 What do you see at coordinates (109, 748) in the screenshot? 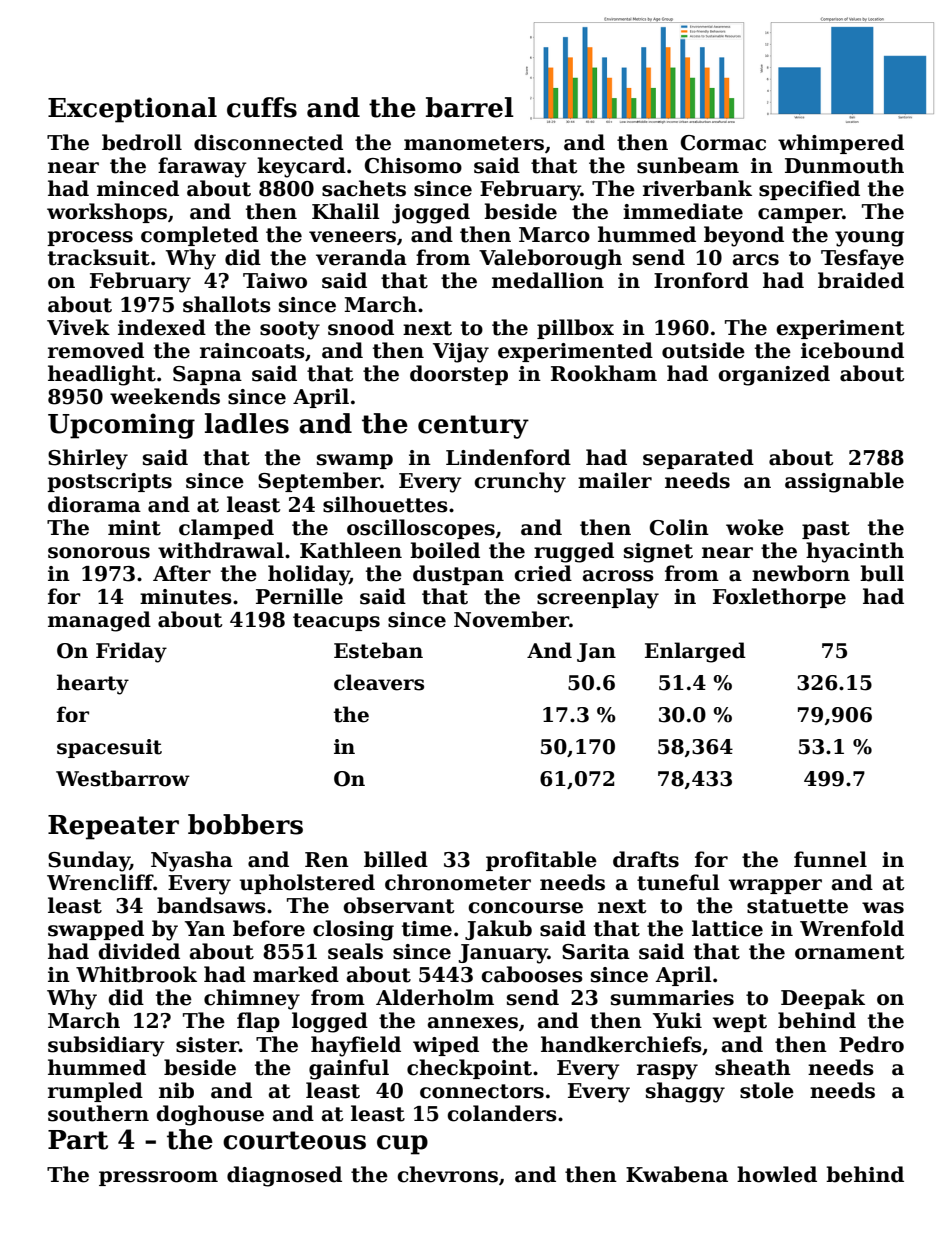
I see `spacesuit` at bounding box center [109, 748].
